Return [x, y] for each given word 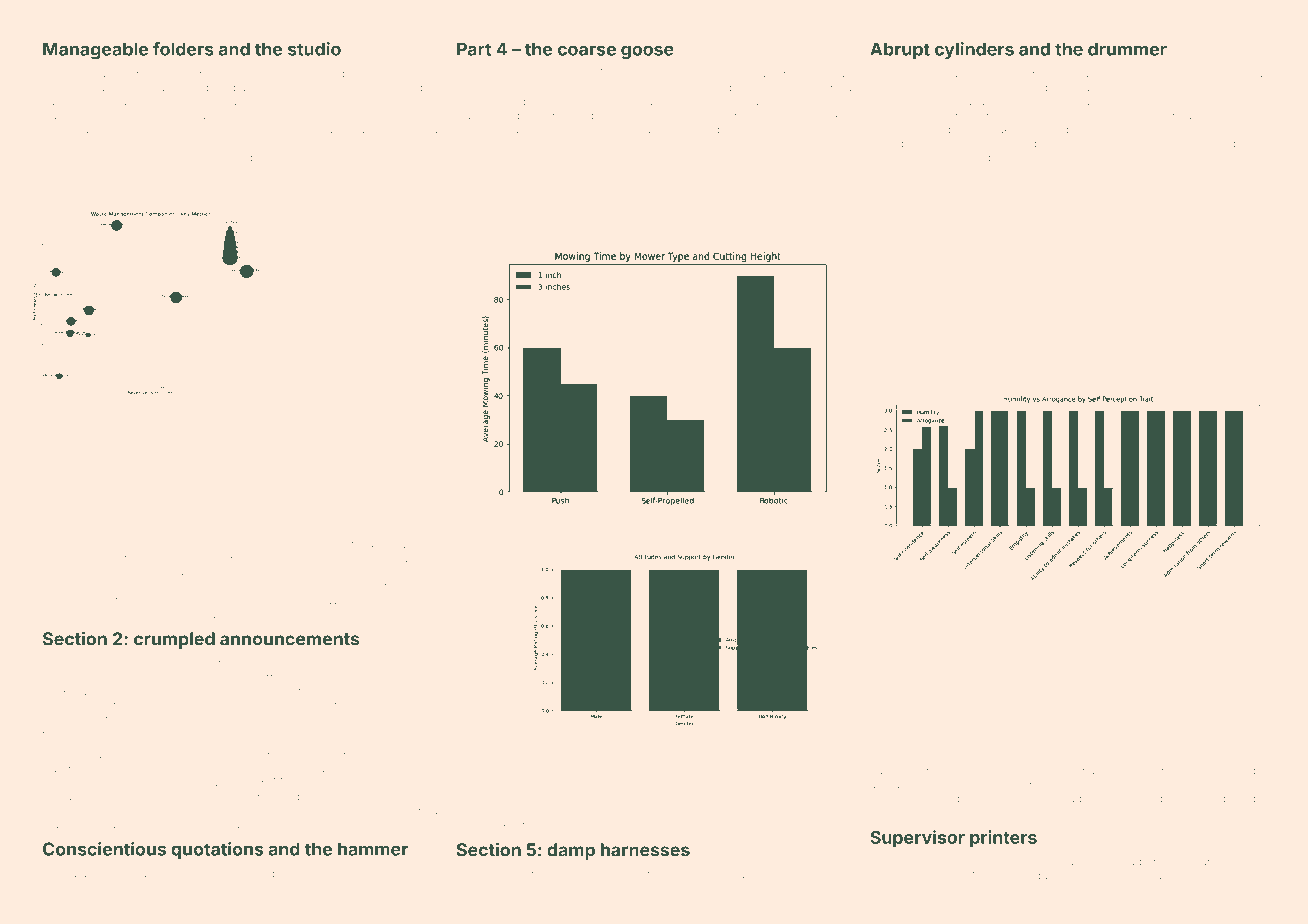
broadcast [107, 87]
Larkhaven [511, 129]
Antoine [1030, 157]
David [308, 543]
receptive [1033, 75]
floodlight [1241, 771]
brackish [64, 824]
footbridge [801, 812]
